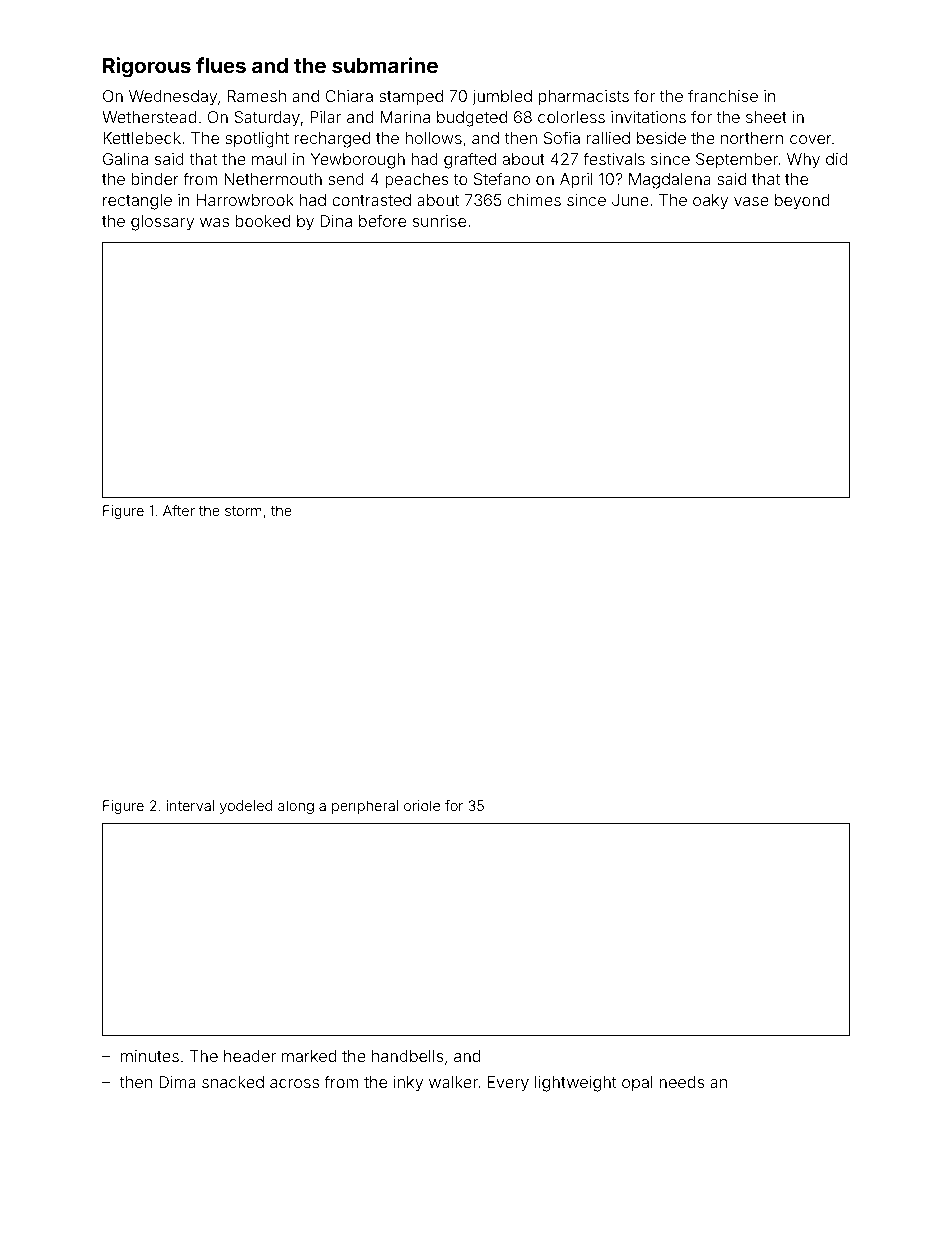 The image size is (952, 1233). What do you see at coordinates (162, 223) in the screenshot?
I see `glossary` at bounding box center [162, 223].
